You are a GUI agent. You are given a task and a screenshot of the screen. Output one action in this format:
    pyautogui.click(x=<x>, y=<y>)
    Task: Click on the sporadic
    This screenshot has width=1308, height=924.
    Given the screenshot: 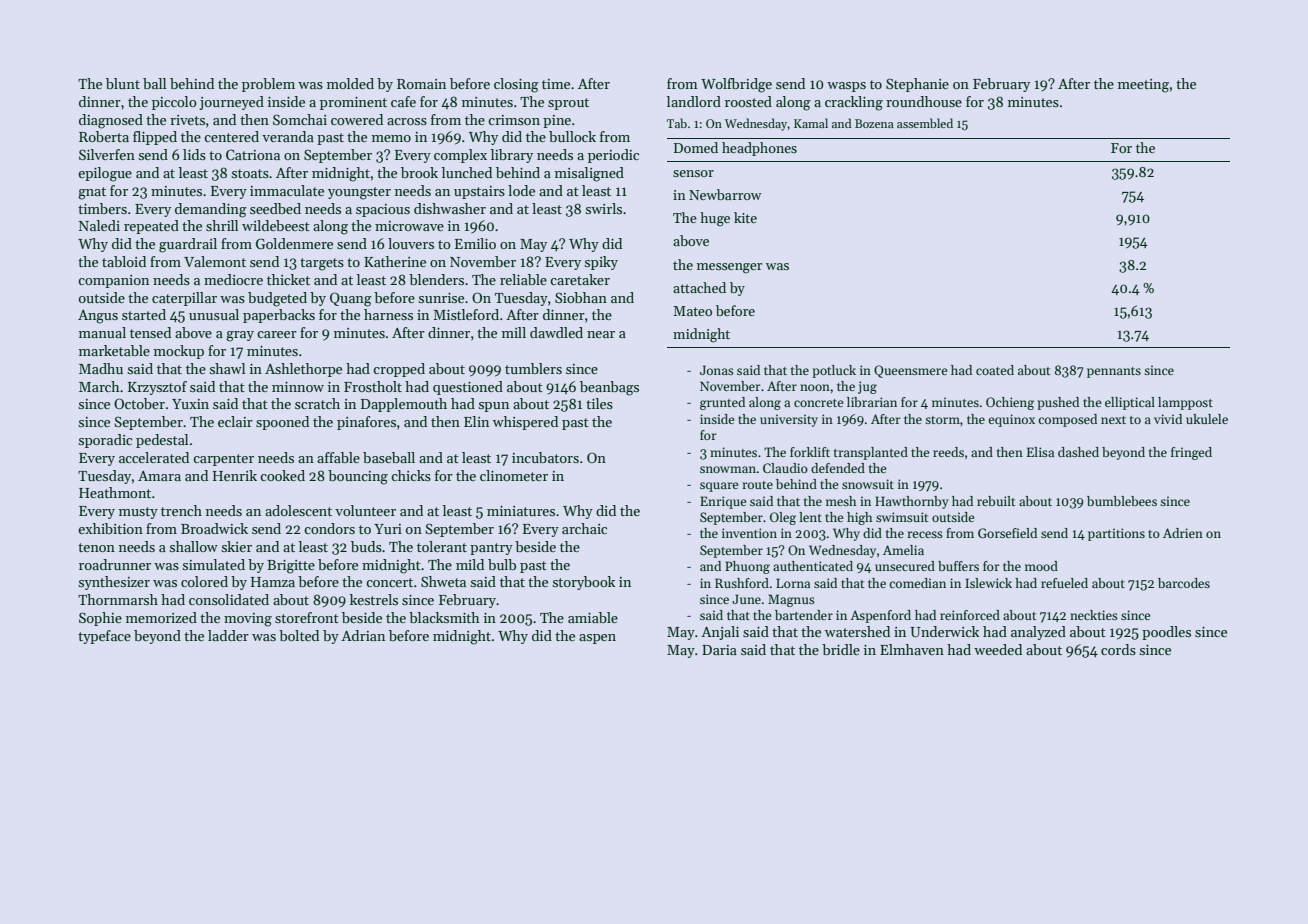 What is the action you would take?
    pyautogui.click(x=105, y=441)
